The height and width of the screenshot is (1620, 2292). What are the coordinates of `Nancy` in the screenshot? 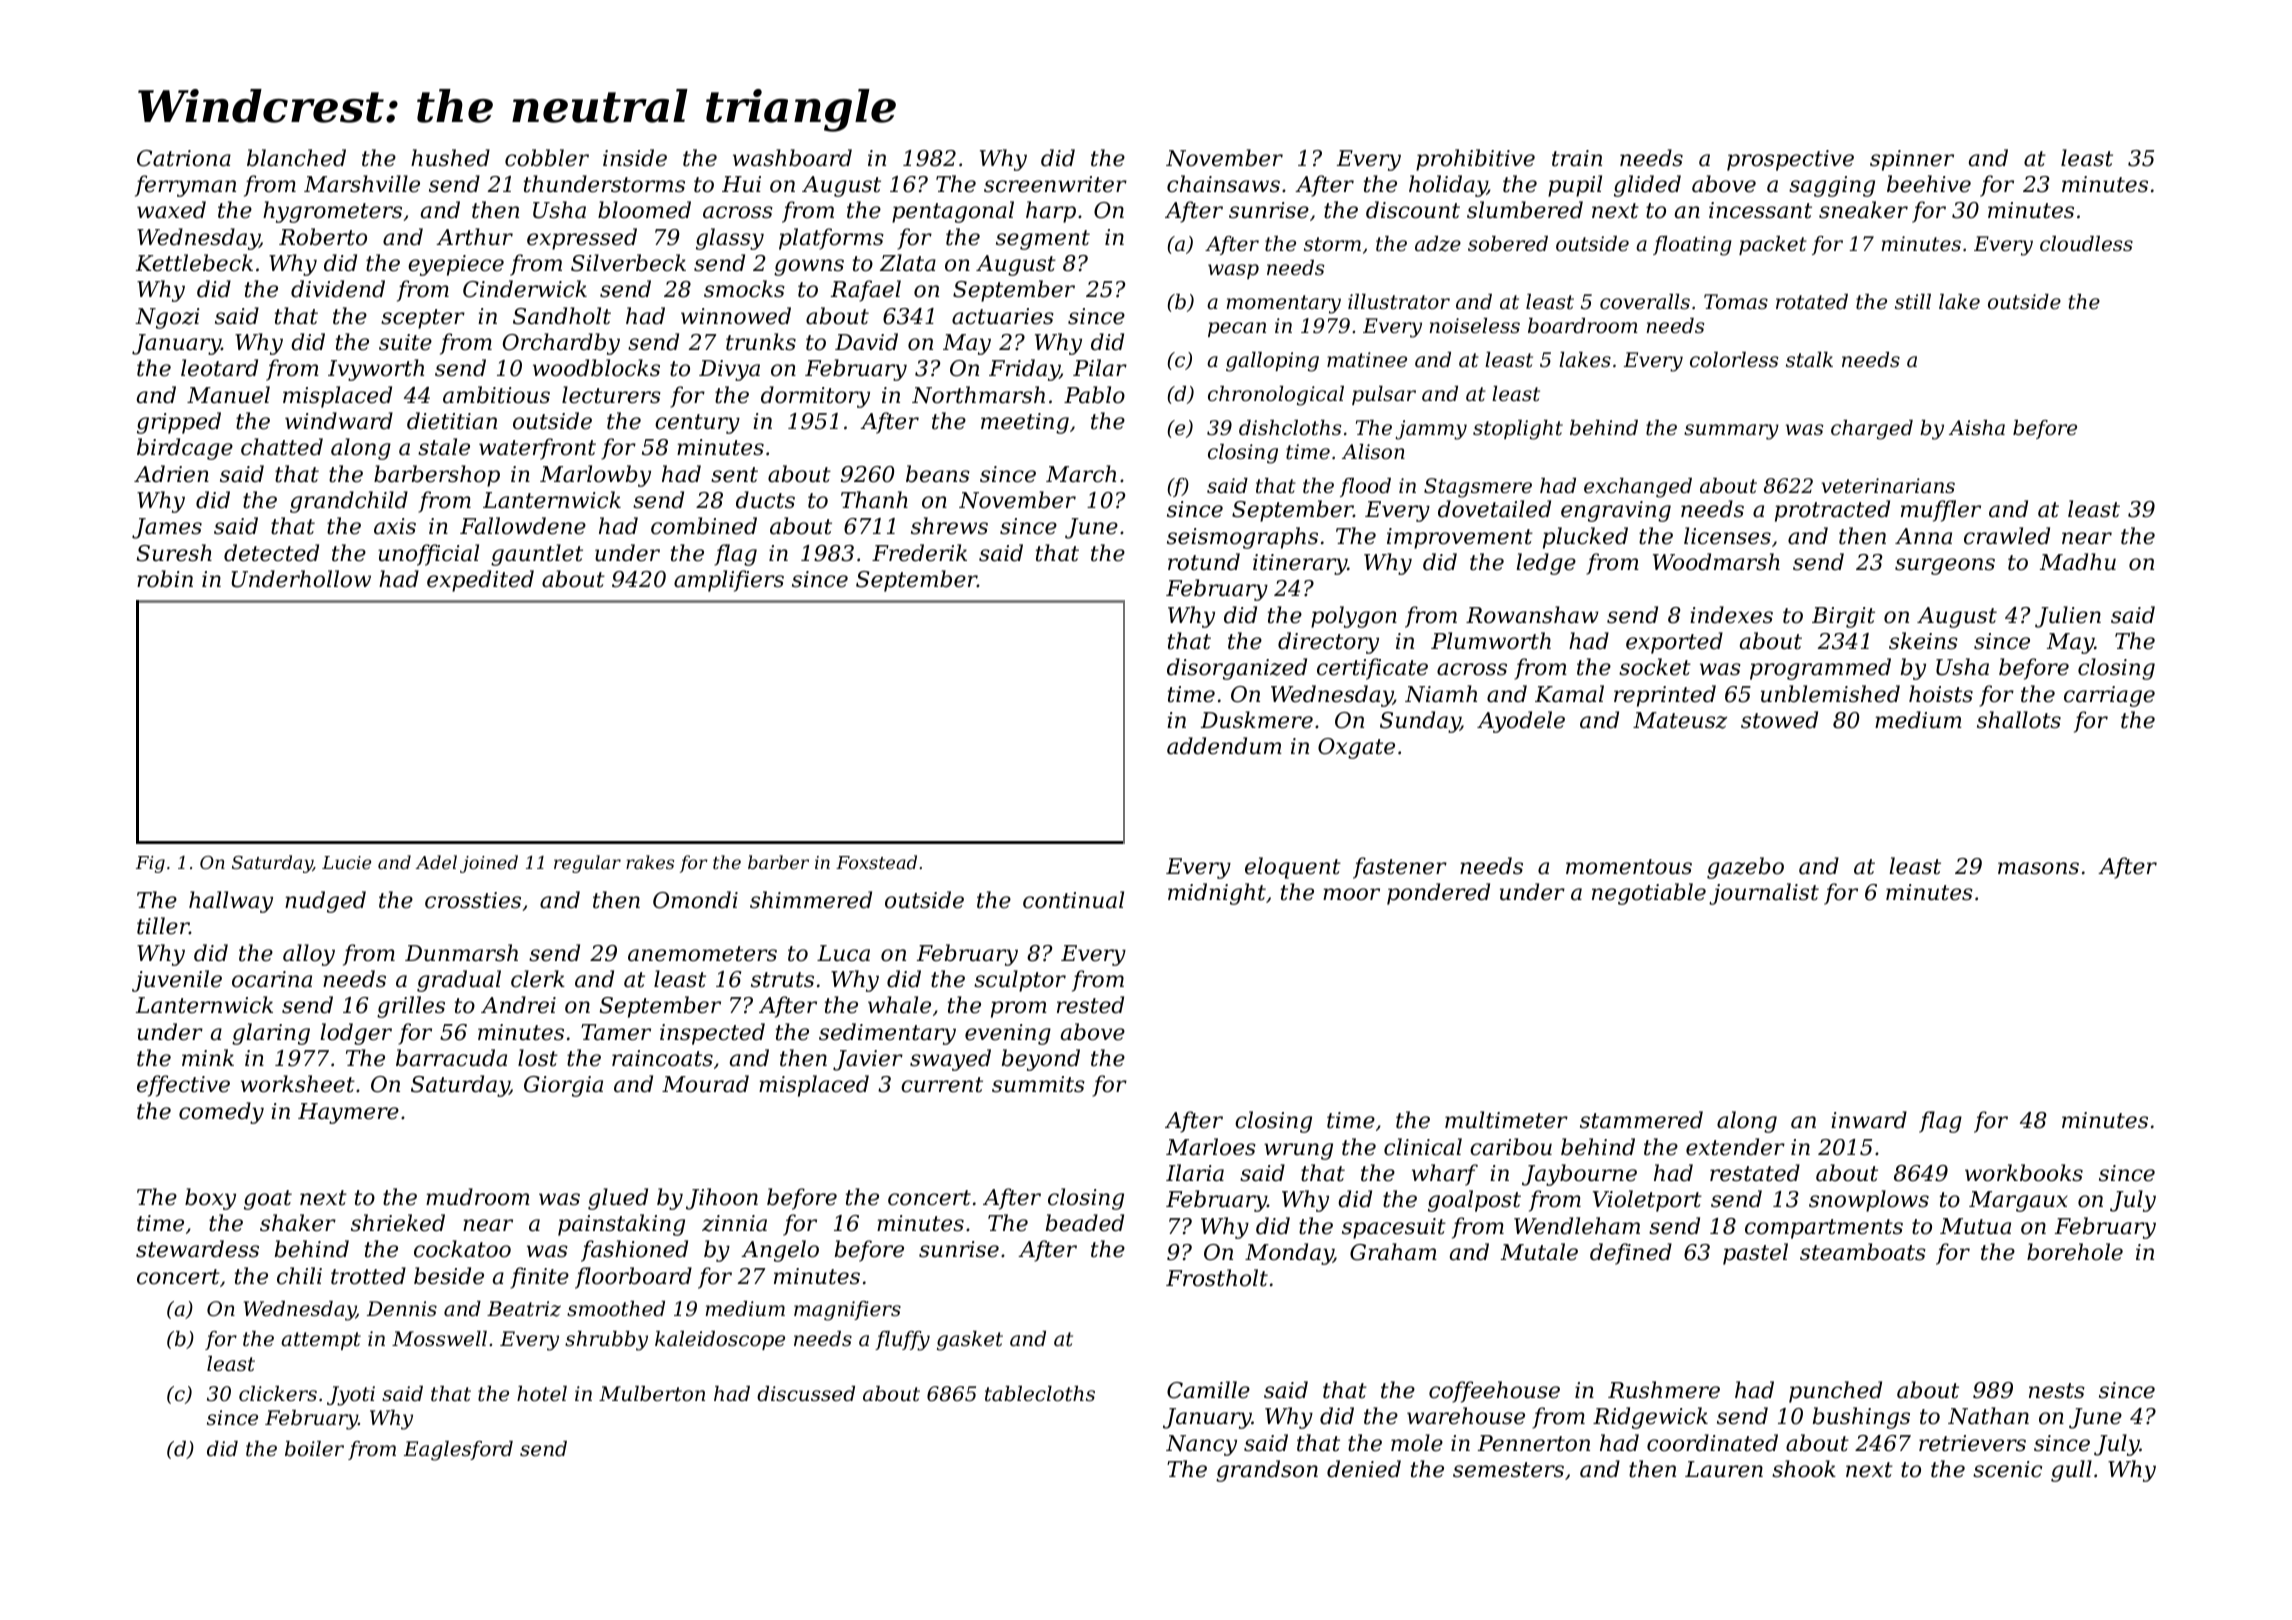 It's located at (1201, 1445).
